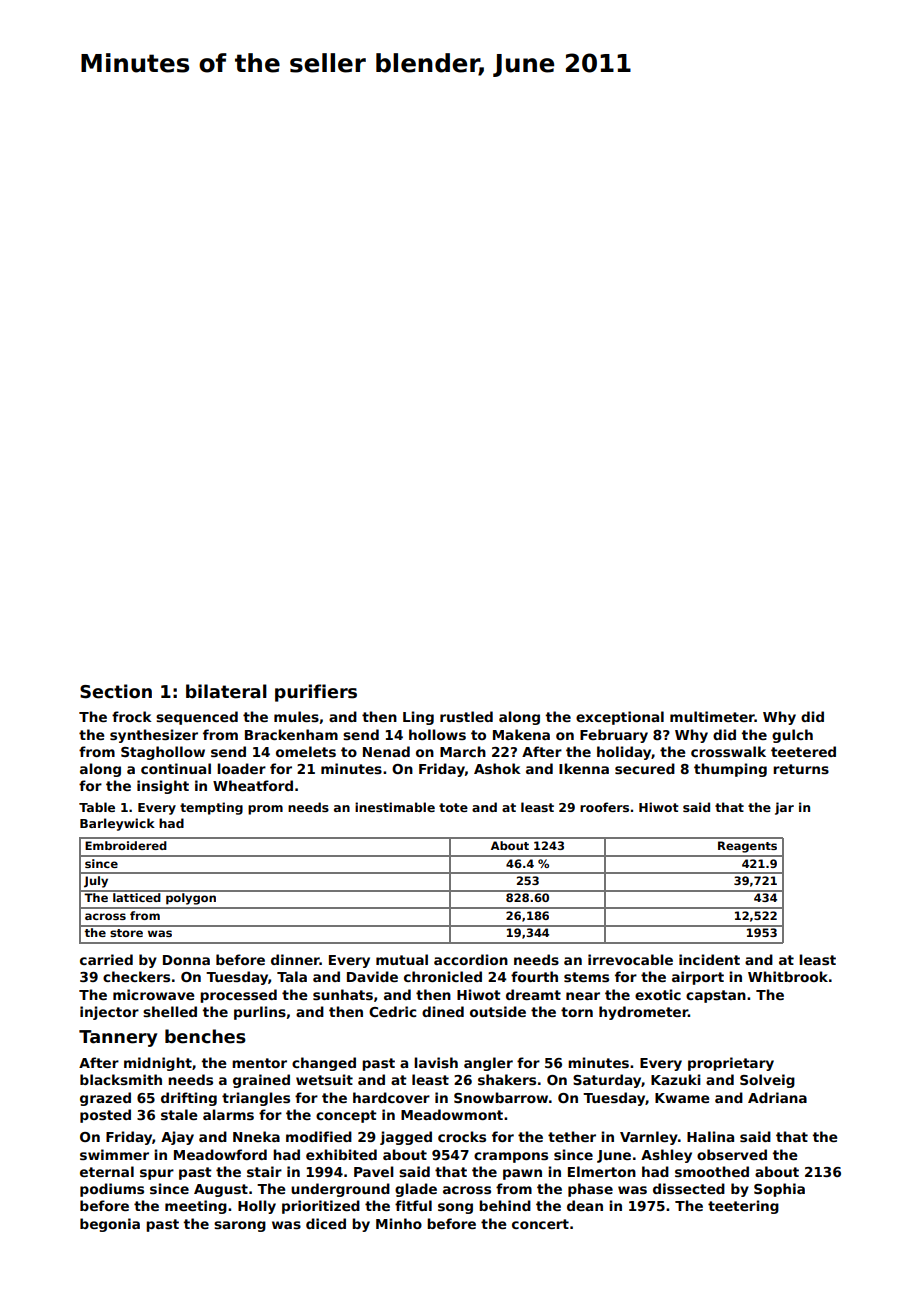  What do you see at coordinates (97, 807) in the image?
I see `Table` at bounding box center [97, 807].
